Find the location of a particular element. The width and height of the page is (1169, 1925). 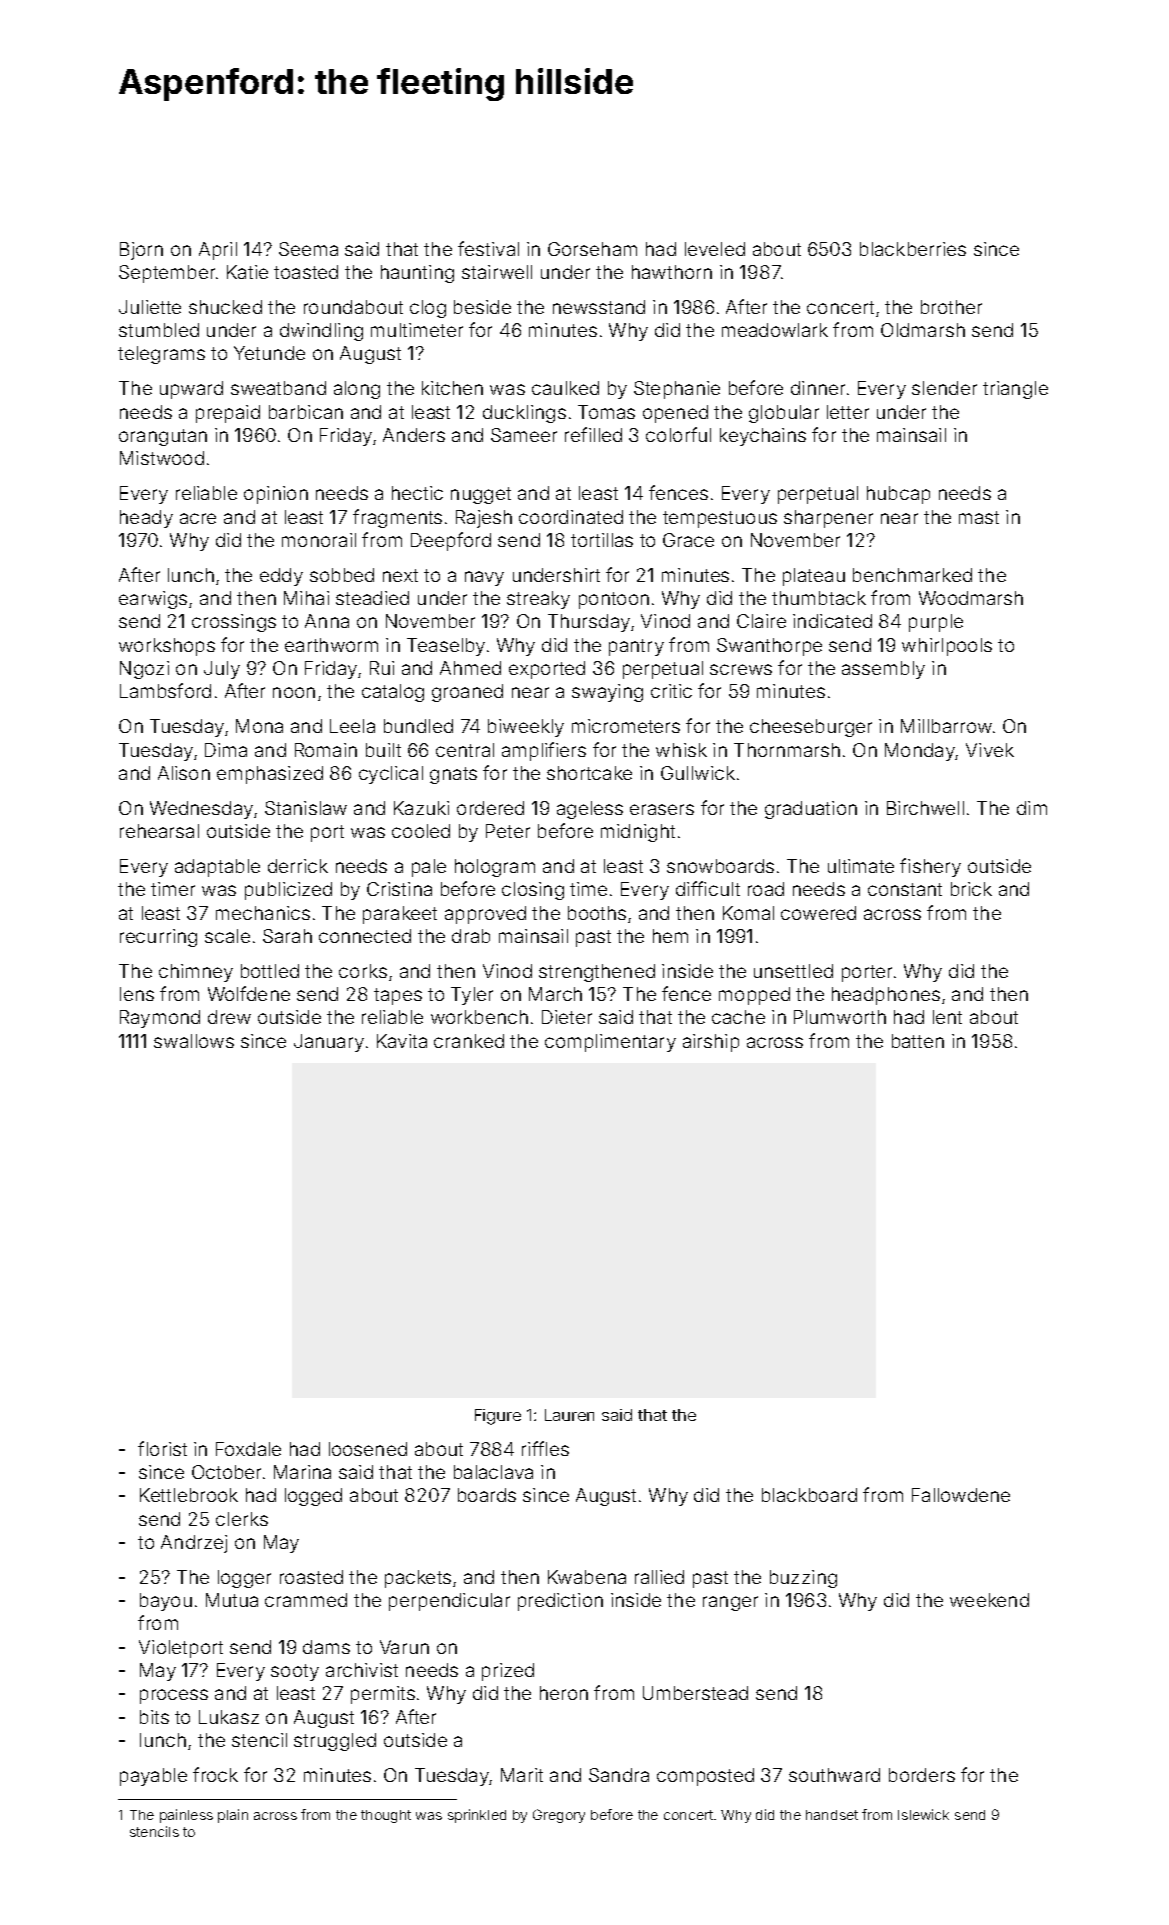

Kwabena is located at coordinates (587, 1577).
